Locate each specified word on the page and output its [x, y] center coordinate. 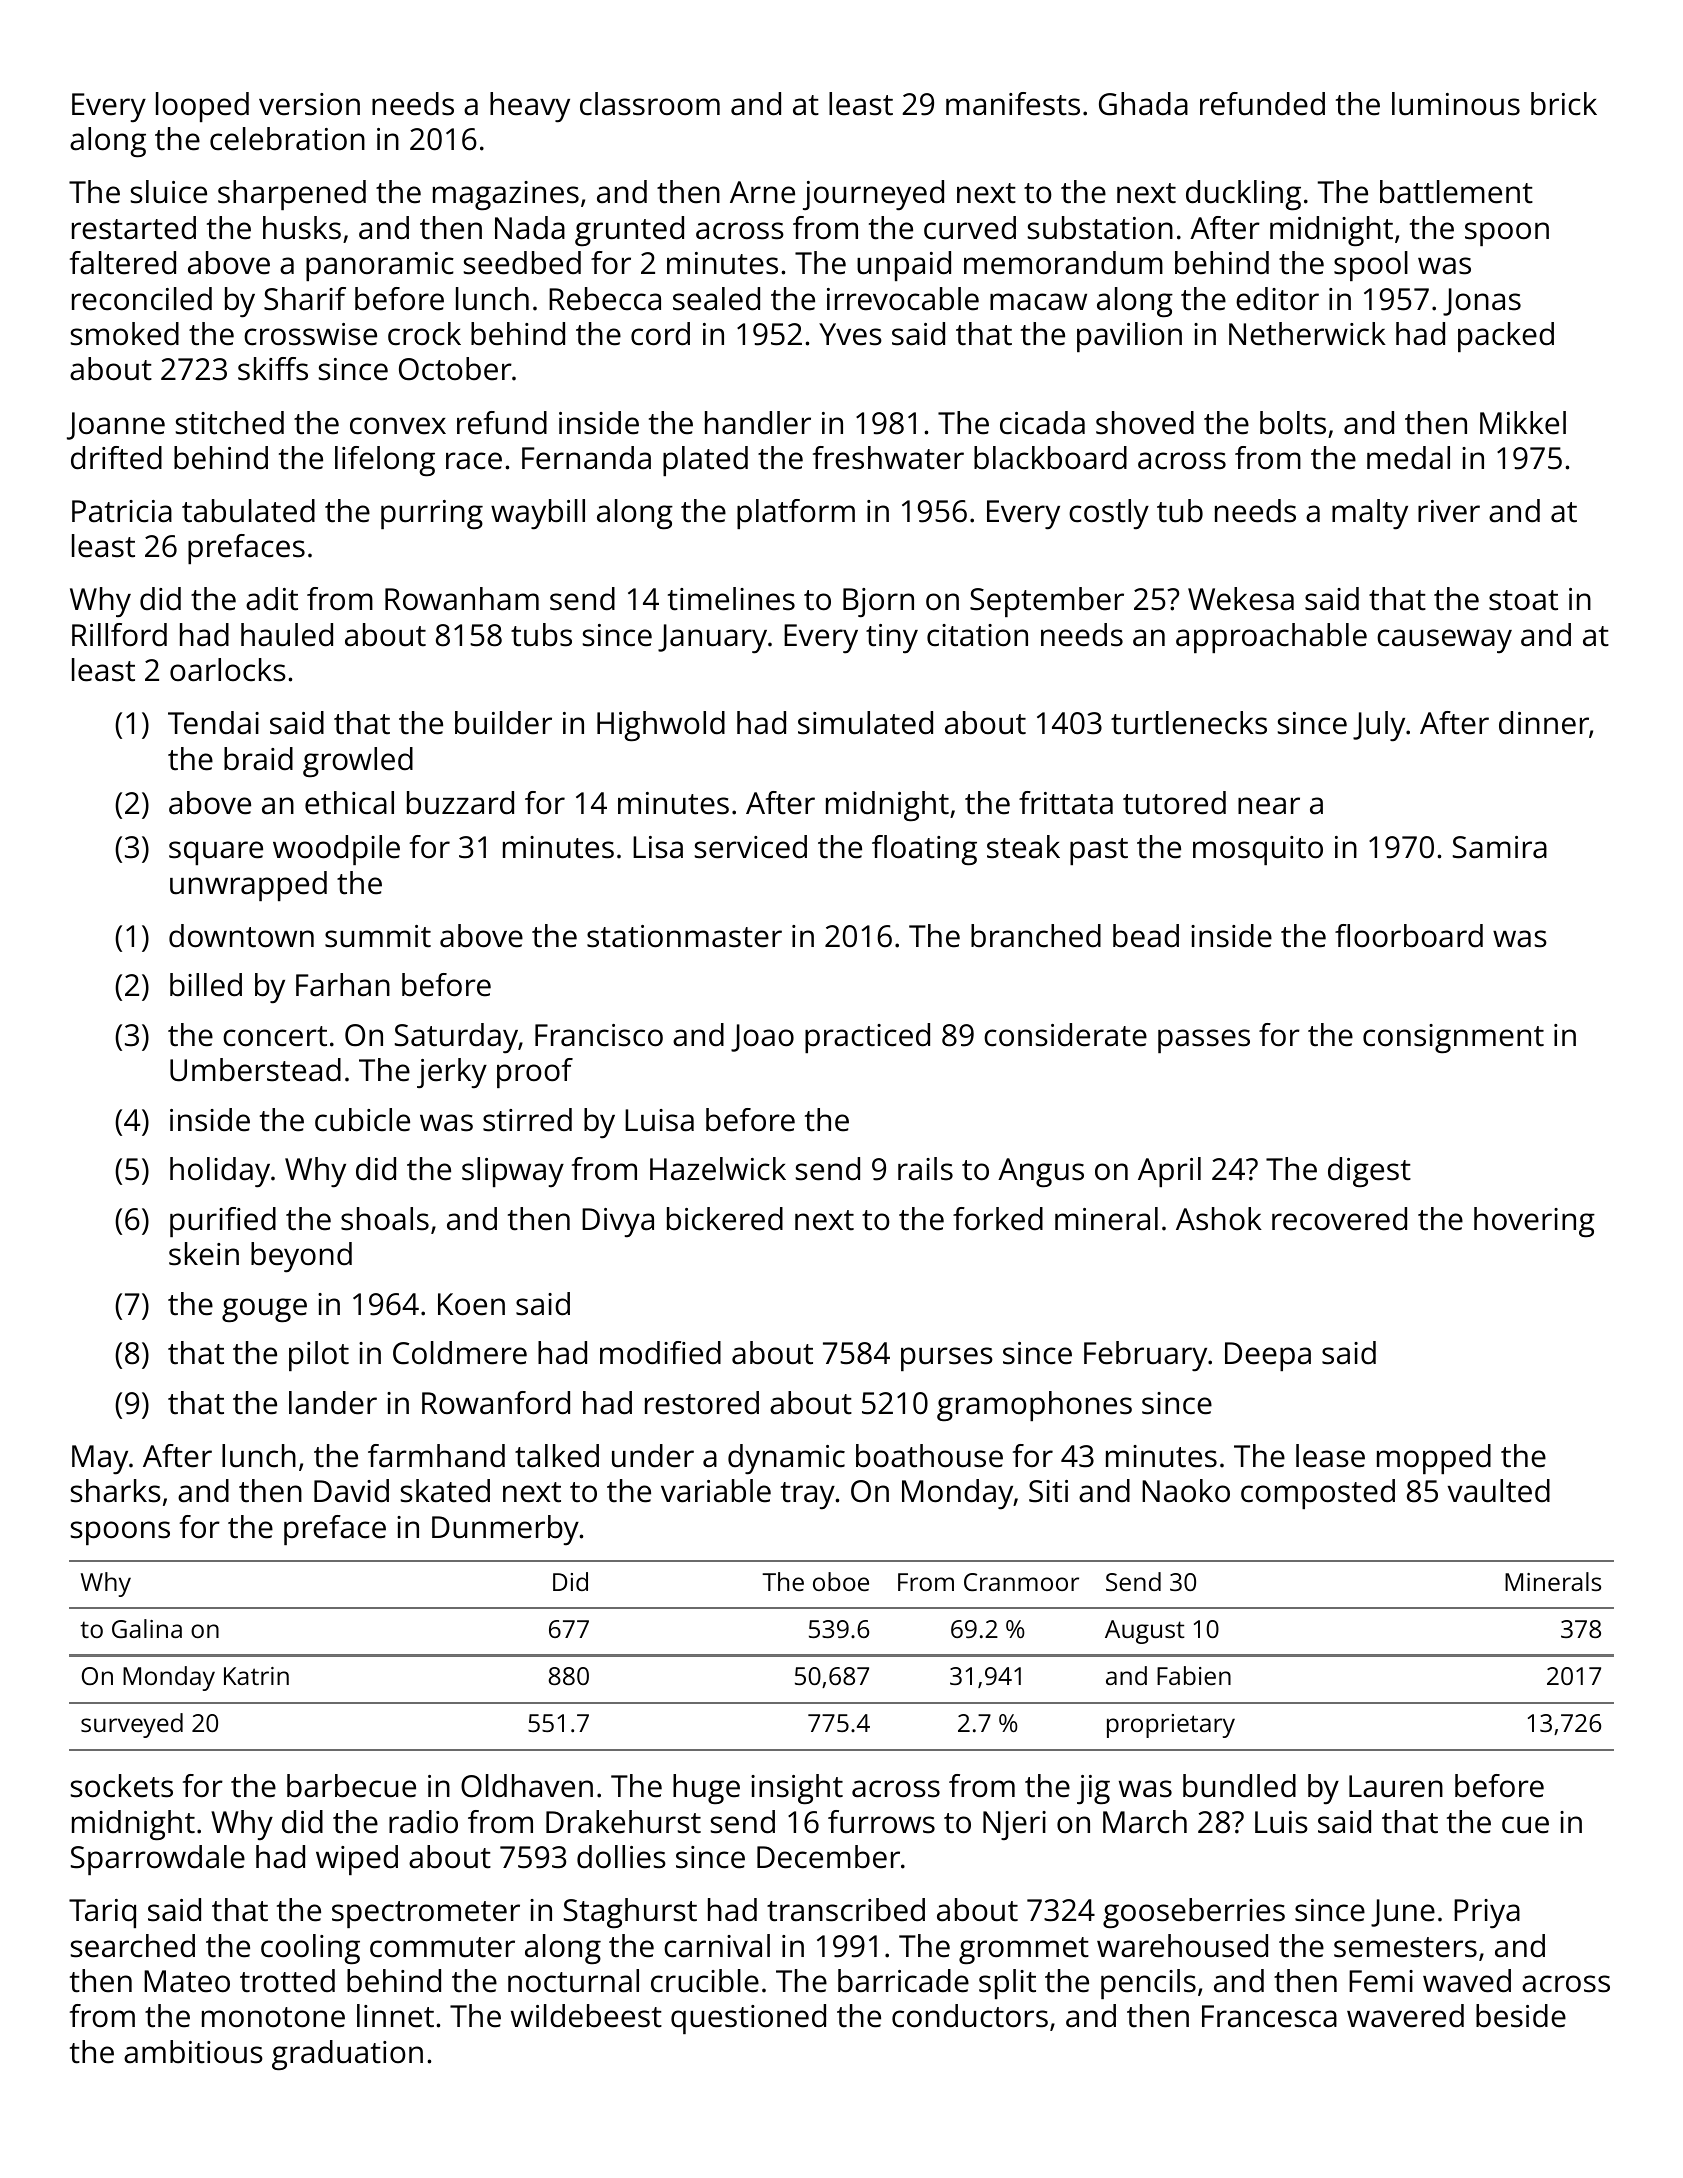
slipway [513, 1172]
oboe [841, 1581]
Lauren [1396, 1786]
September [1047, 602]
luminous [1456, 104]
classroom [650, 104]
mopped [1434, 1459]
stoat [1523, 600]
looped [202, 107]
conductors [970, 2016]
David [351, 1491]
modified [660, 1353]
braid [258, 759]
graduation [347, 2055]
